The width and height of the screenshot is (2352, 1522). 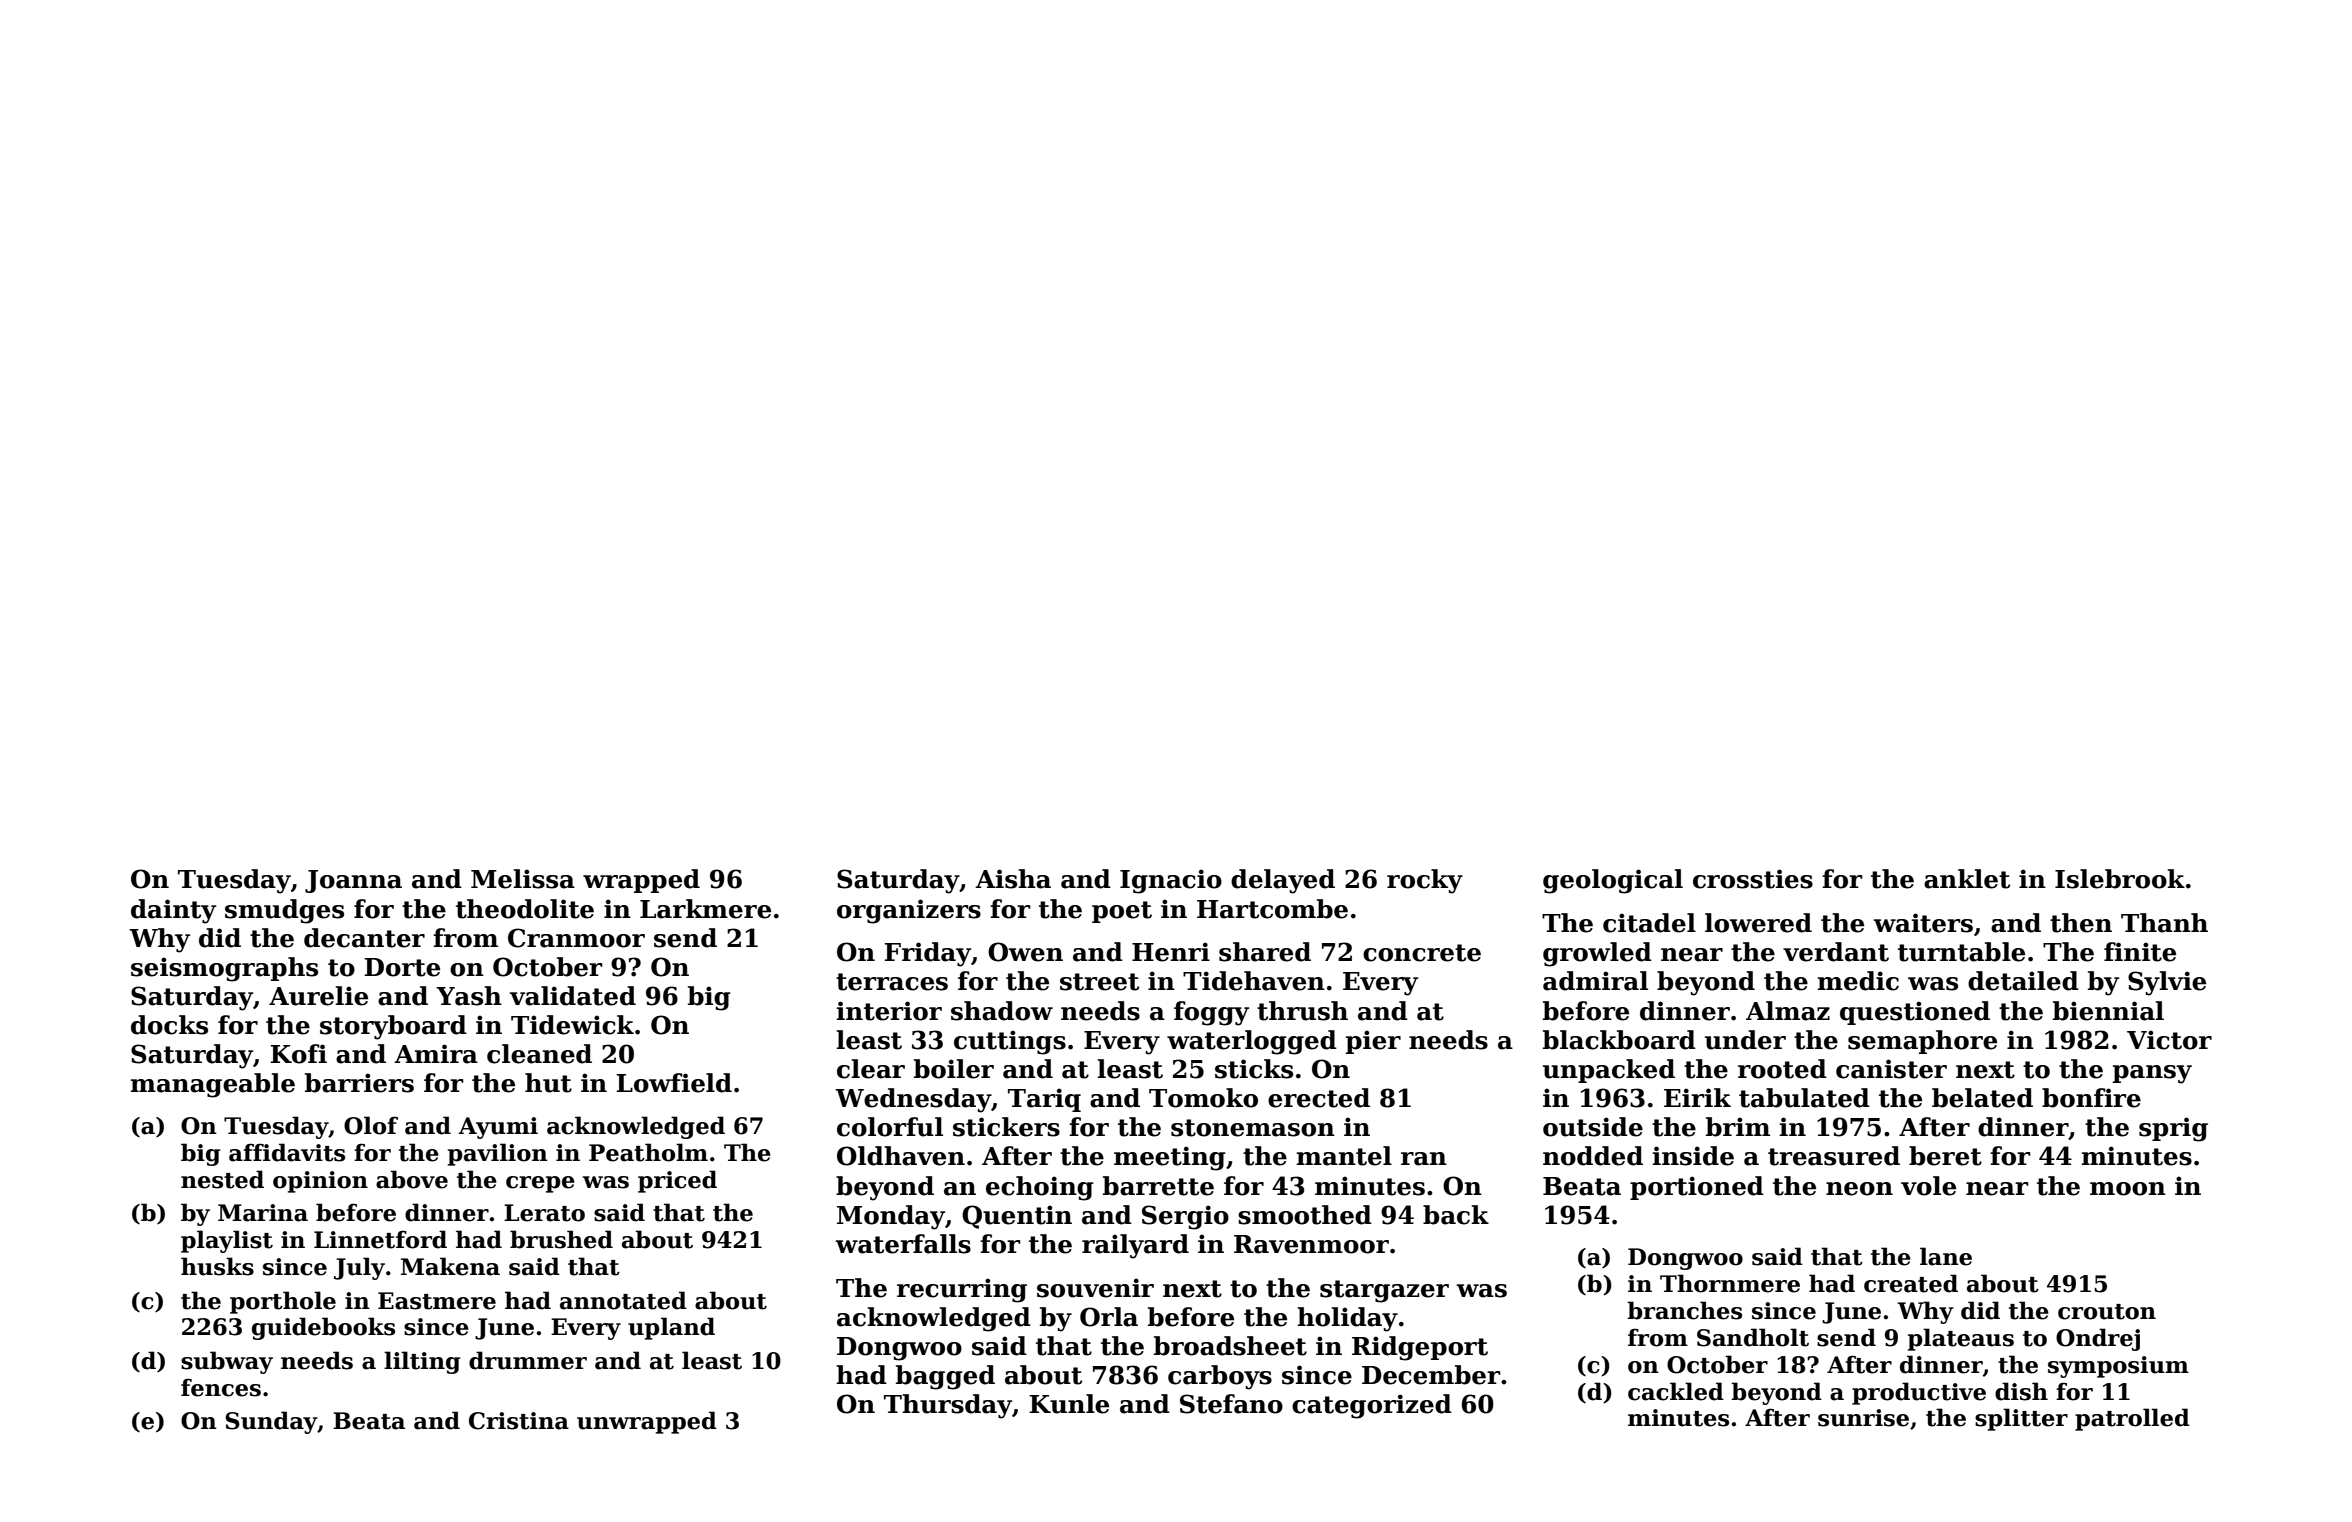 What do you see at coordinates (287, 1152) in the screenshot?
I see `affidavits` at bounding box center [287, 1152].
